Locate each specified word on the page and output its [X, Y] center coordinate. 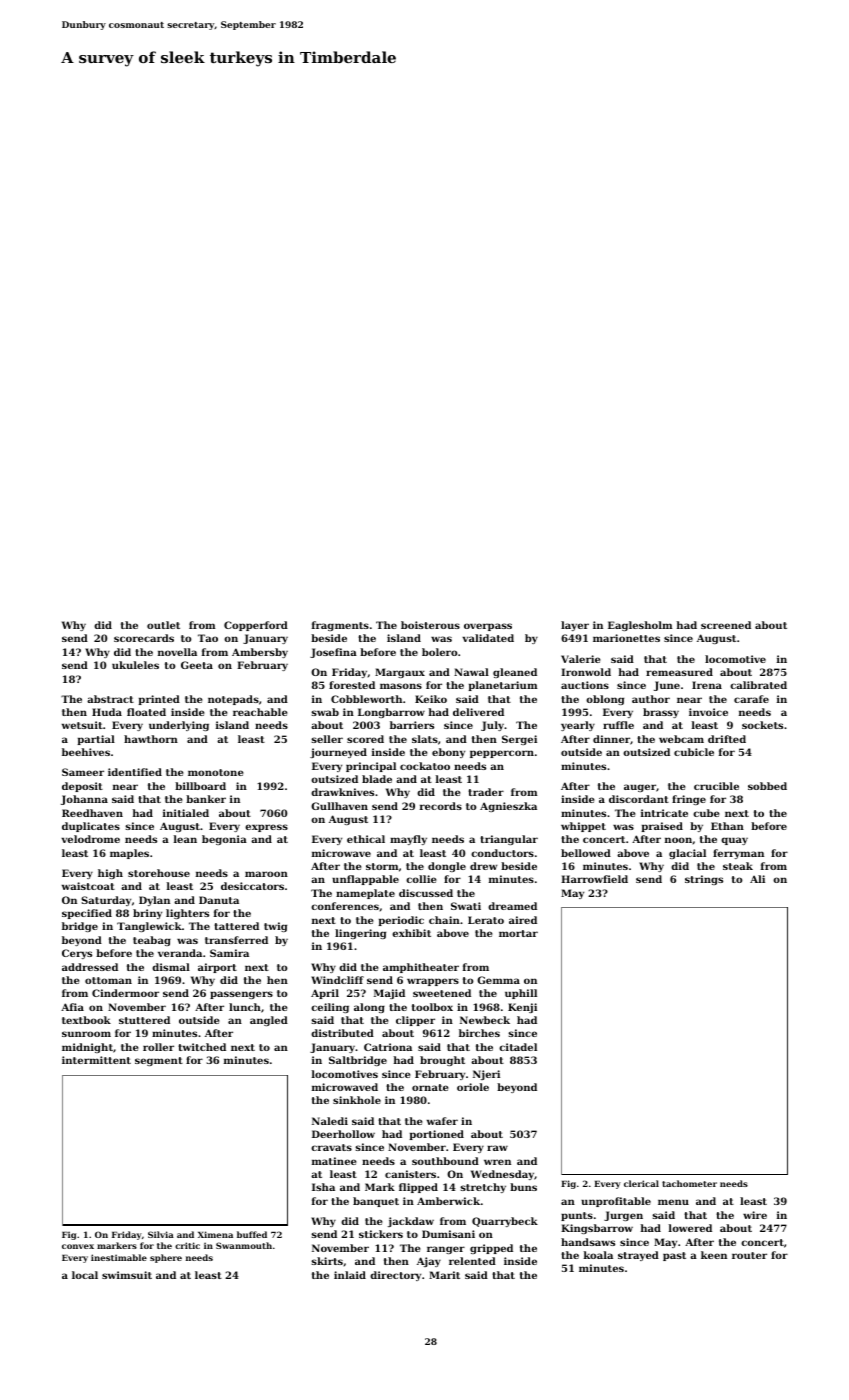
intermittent [96, 1060]
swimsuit [127, 1275]
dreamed [512, 906]
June [667, 686]
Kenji [522, 1008]
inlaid [350, 1275]
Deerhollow [343, 1134]
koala [598, 1255]
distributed [342, 1033]
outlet [163, 625]
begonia [224, 840]
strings [704, 880]
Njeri [486, 1075]
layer [575, 626]
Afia [72, 1007]
